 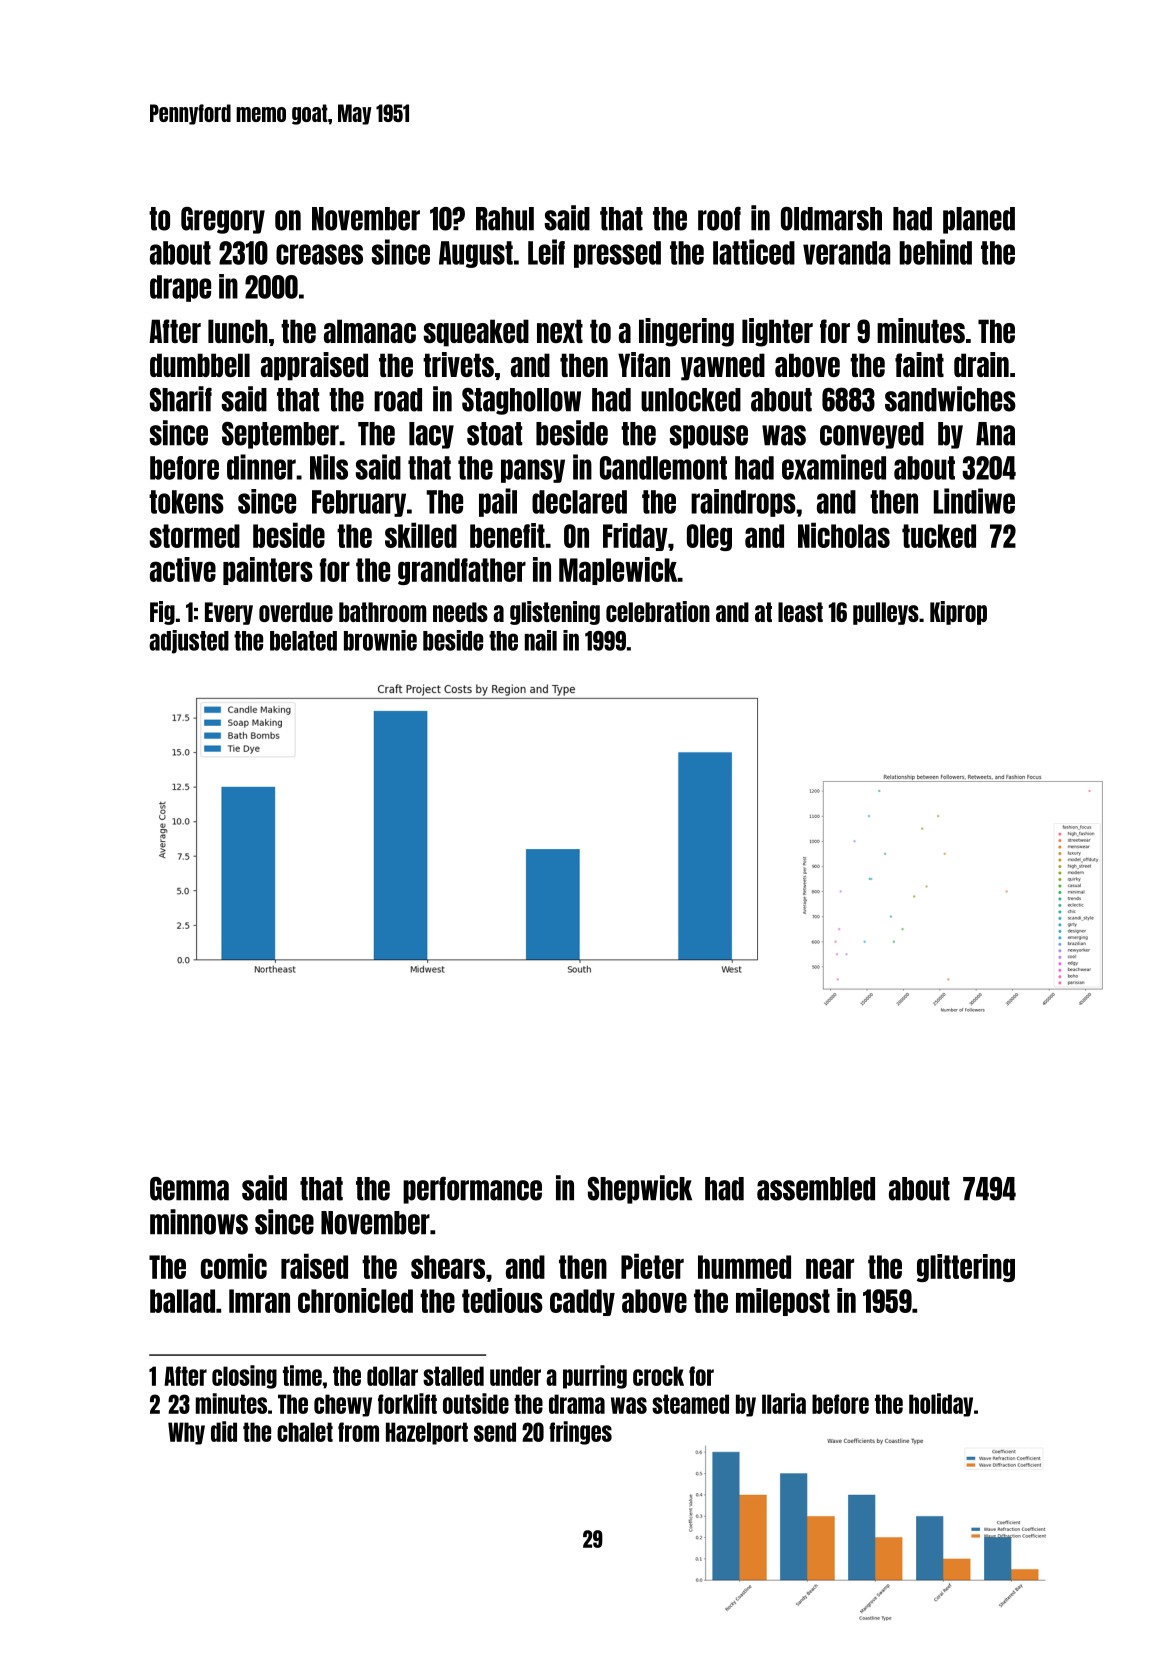 I want to click on assembled, so click(x=816, y=1189).
